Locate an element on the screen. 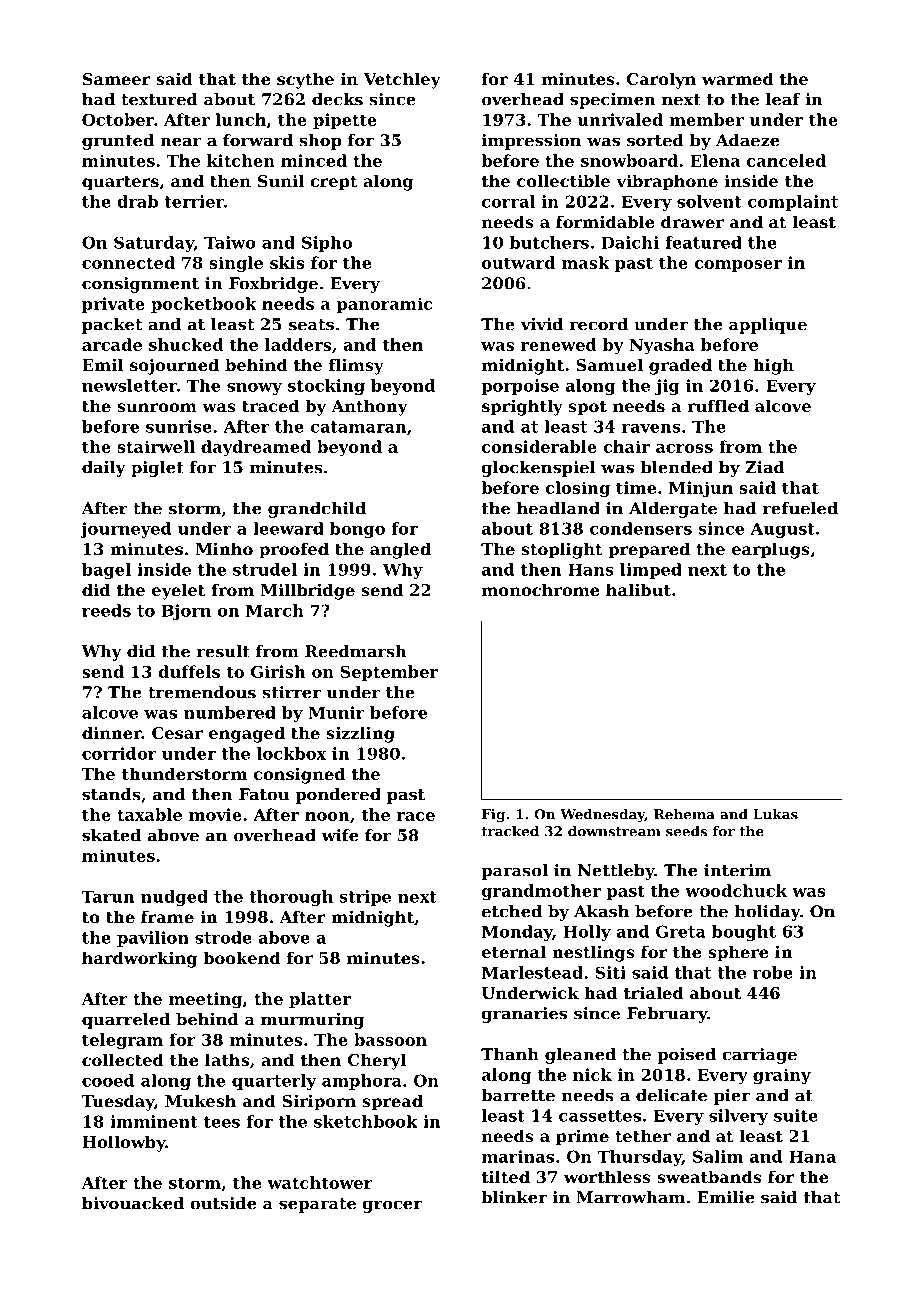 This screenshot has height=1314, width=924. Thursday is located at coordinates (640, 1158).
